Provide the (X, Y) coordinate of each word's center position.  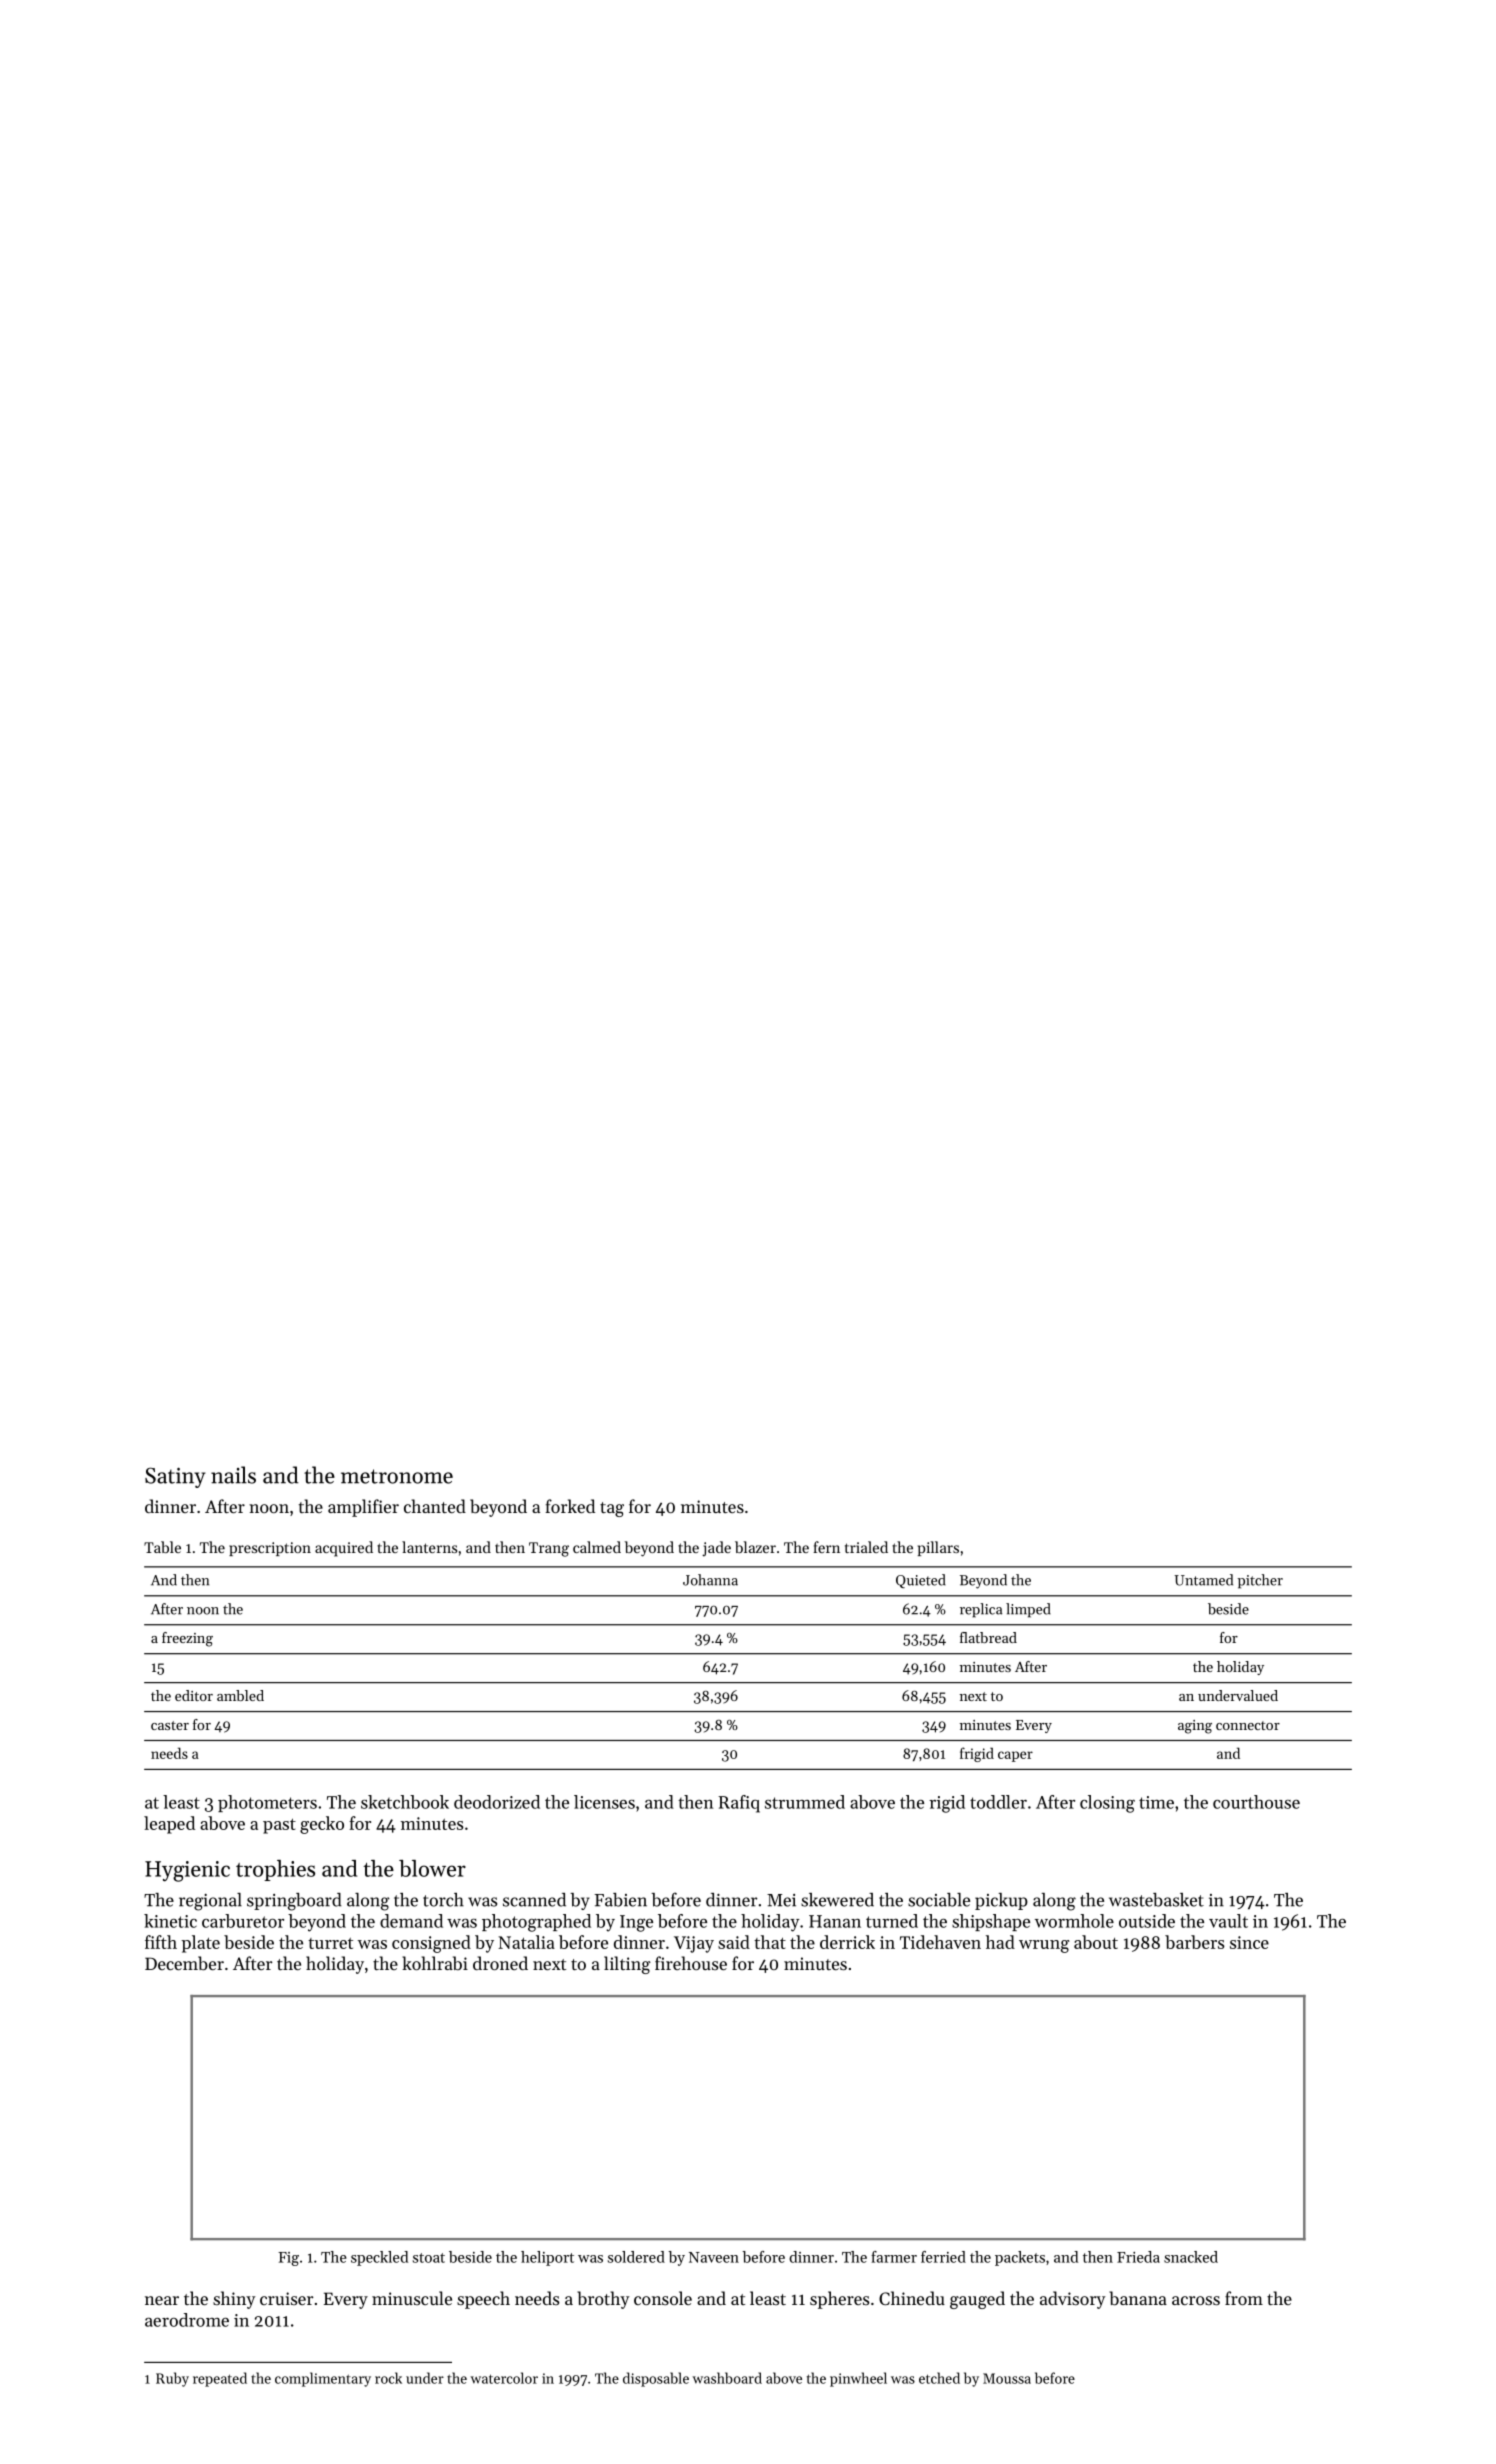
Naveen (714, 2257)
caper (1015, 1756)
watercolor (504, 2378)
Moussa (1007, 2378)
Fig (288, 2259)
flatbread (988, 1637)
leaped (169, 1825)
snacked (1191, 2257)
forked (570, 1506)
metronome (397, 1476)
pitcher (1260, 1581)
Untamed (1203, 1580)
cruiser (286, 2298)
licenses (604, 1802)
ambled (240, 1695)
